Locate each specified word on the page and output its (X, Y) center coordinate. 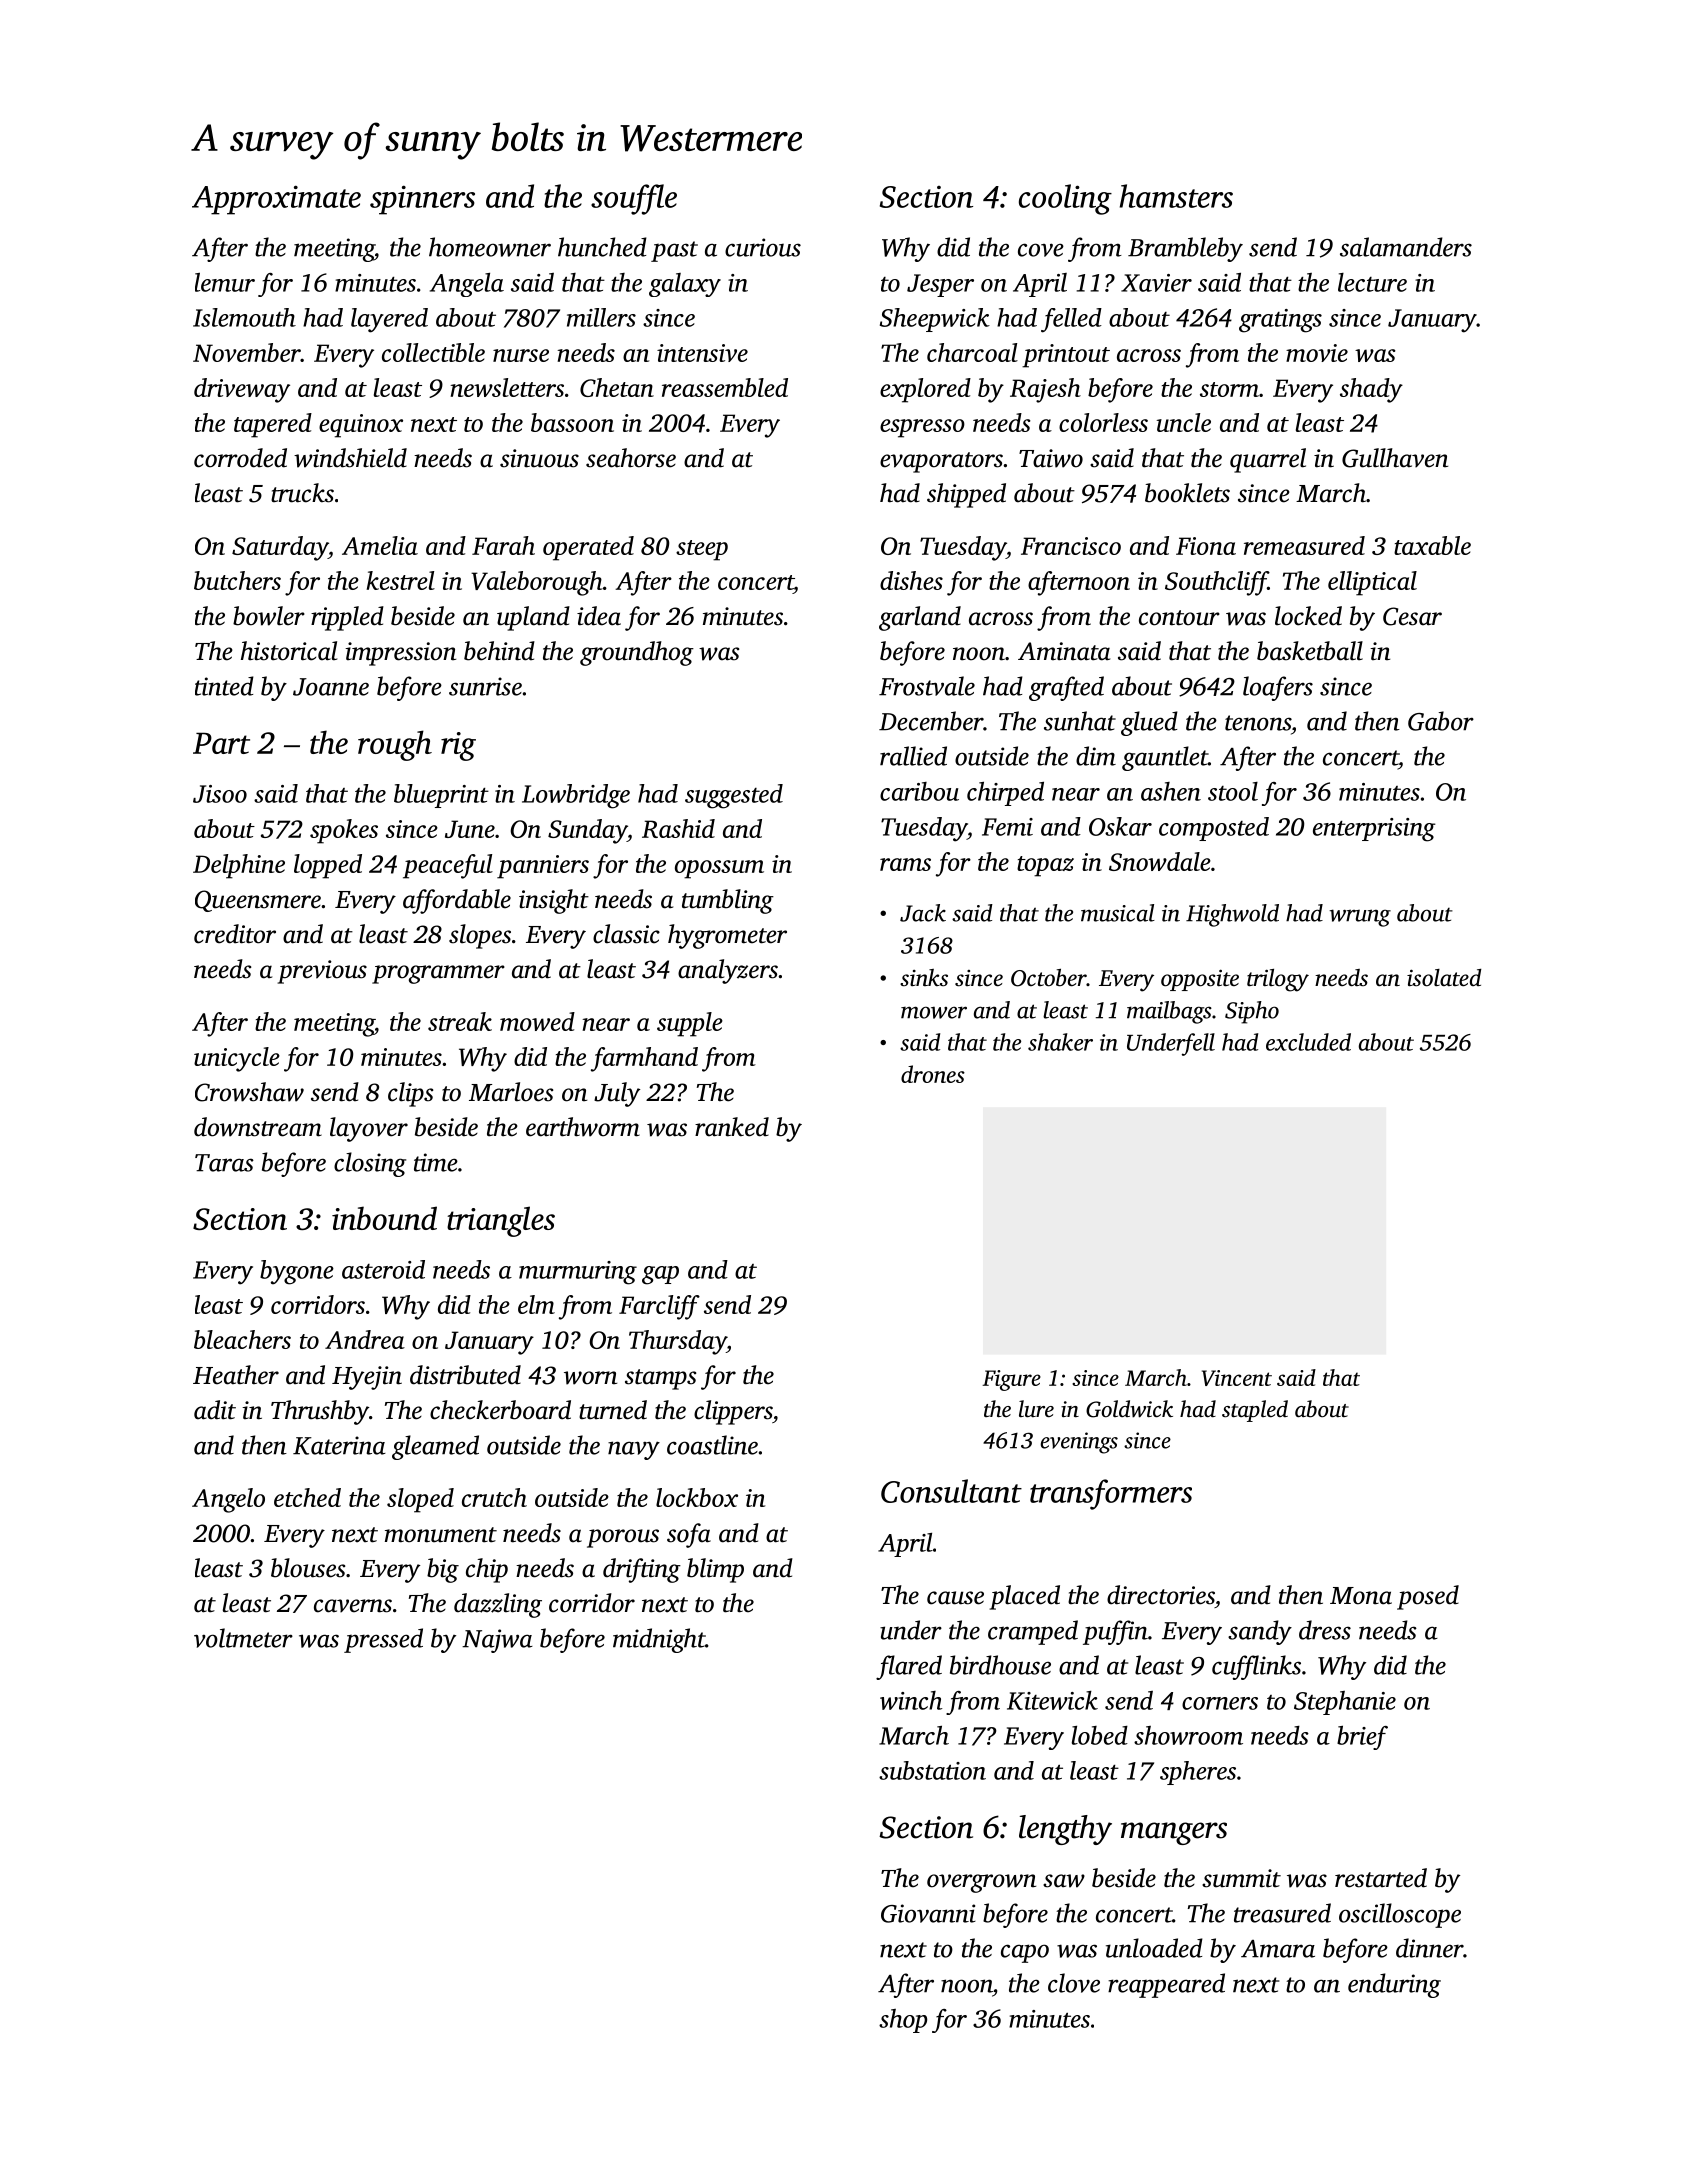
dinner (1429, 1948)
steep (702, 550)
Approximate (276, 200)
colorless (1103, 422)
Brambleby (1185, 249)
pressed (383, 1640)
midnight (659, 1640)
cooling (1065, 199)
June (470, 829)
